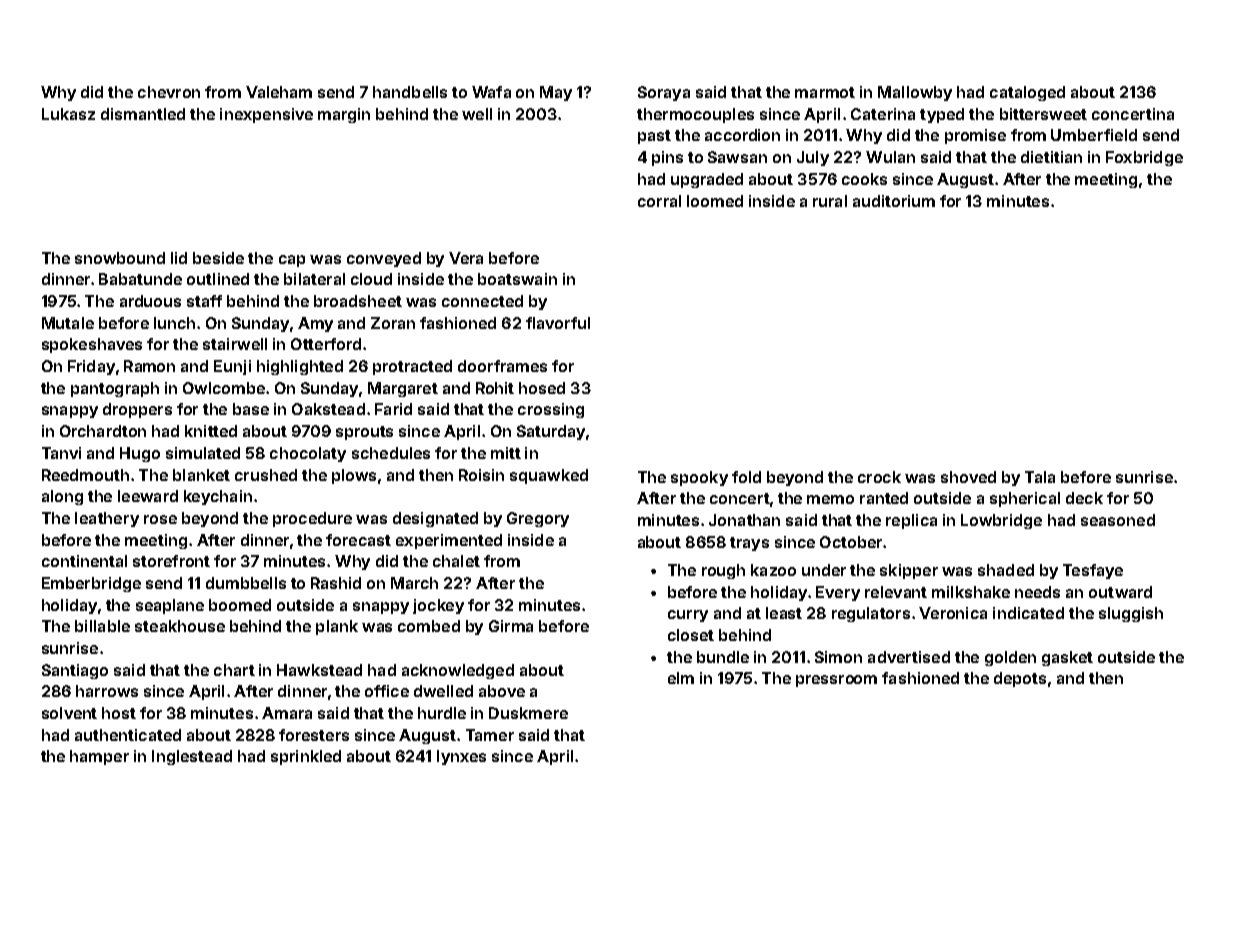 This screenshot has height=952, width=1233. What do you see at coordinates (659, 201) in the screenshot?
I see `corral` at bounding box center [659, 201].
